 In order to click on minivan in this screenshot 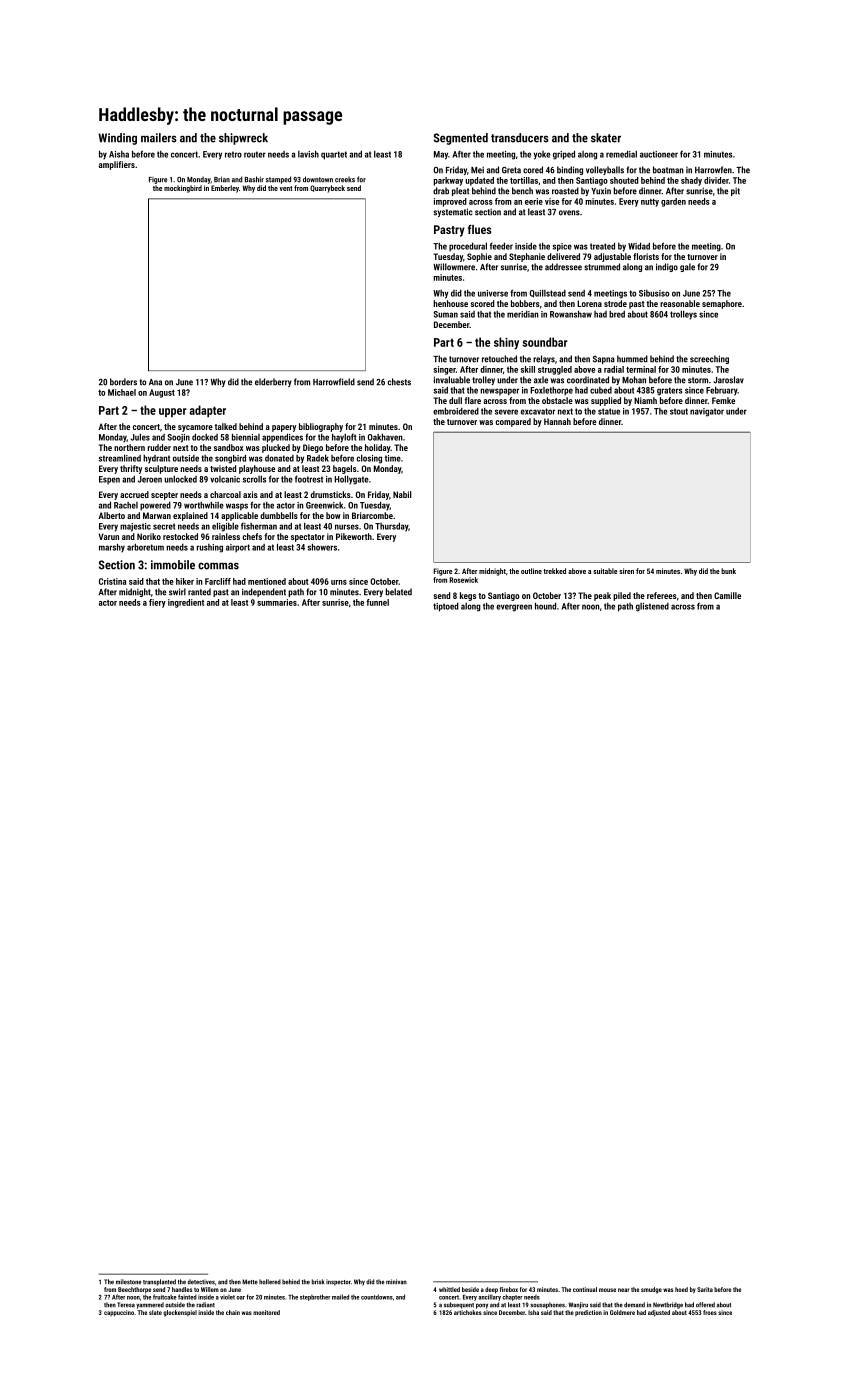, I will do `click(396, 1282)`.
